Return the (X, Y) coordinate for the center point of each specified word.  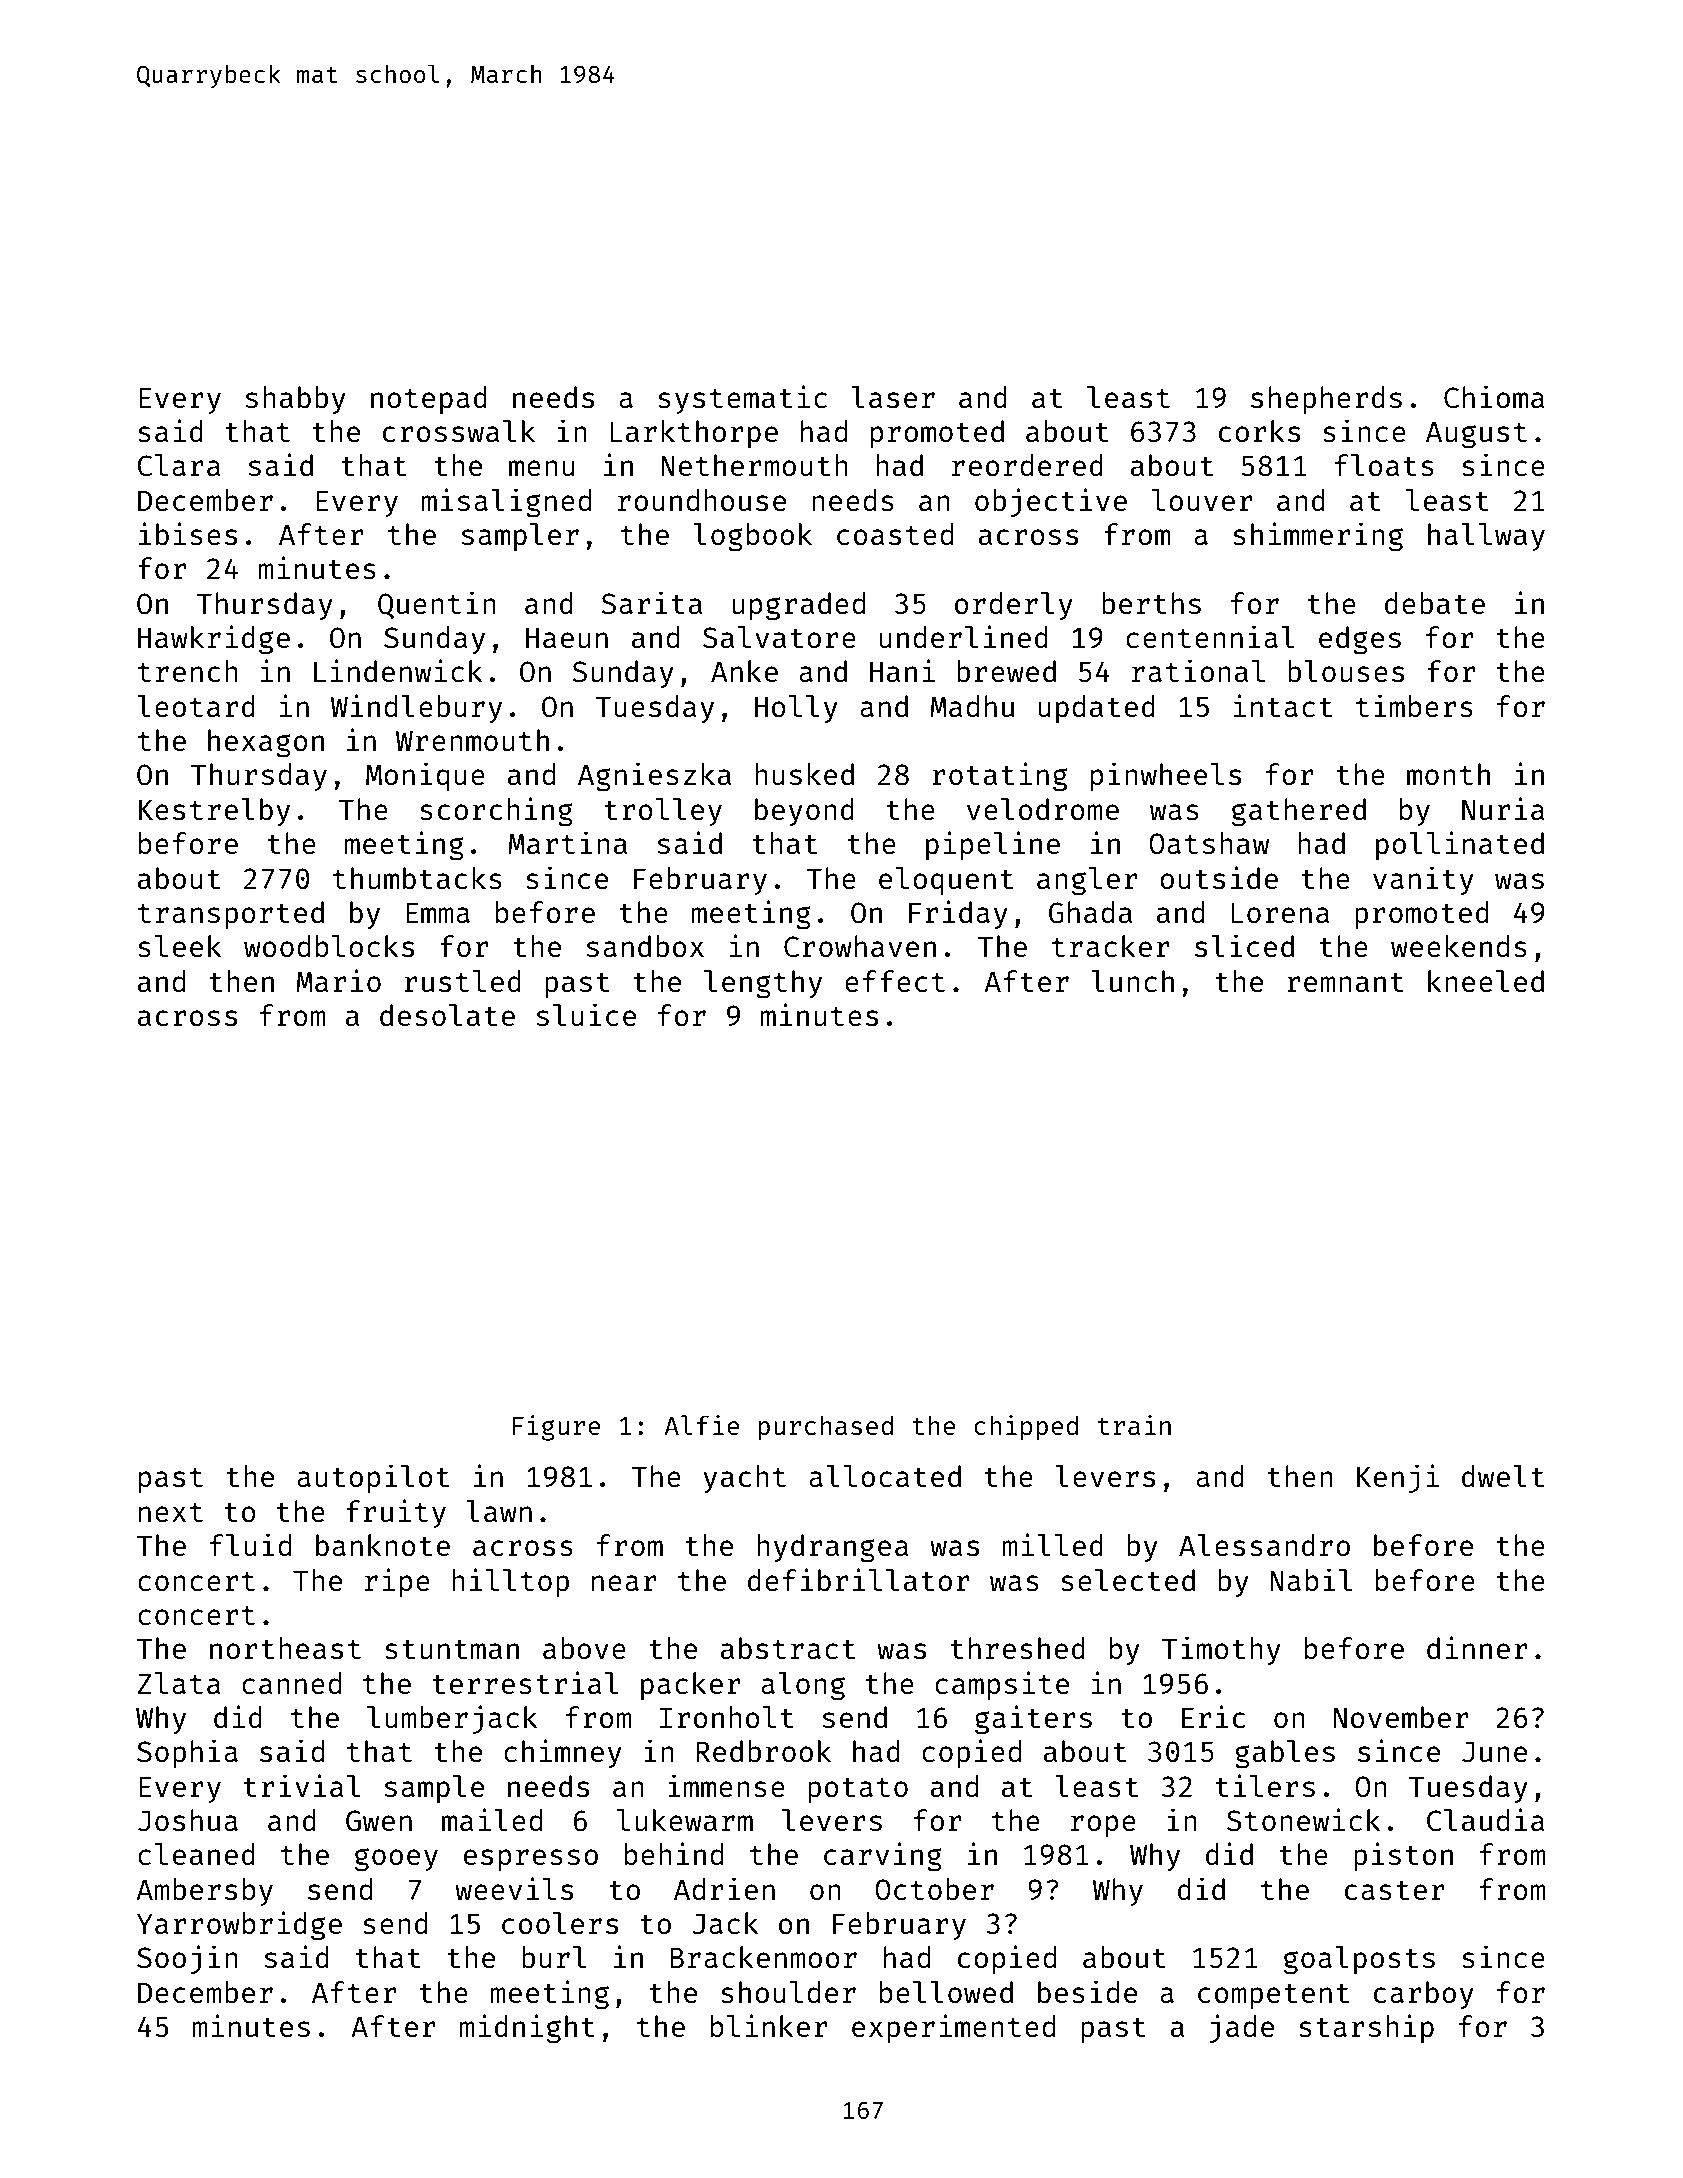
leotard (196, 706)
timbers (1414, 705)
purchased (826, 1428)
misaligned (506, 503)
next (171, 1512)
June (1494, 1751)
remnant (1345, 982)
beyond (804, 812)
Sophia (187, 1753)
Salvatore (779, 637)
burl (554, 1957)
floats (1384, 465)
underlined (964, 636)
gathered (1299, 812)
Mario (339, 980)
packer (691, 1686)
